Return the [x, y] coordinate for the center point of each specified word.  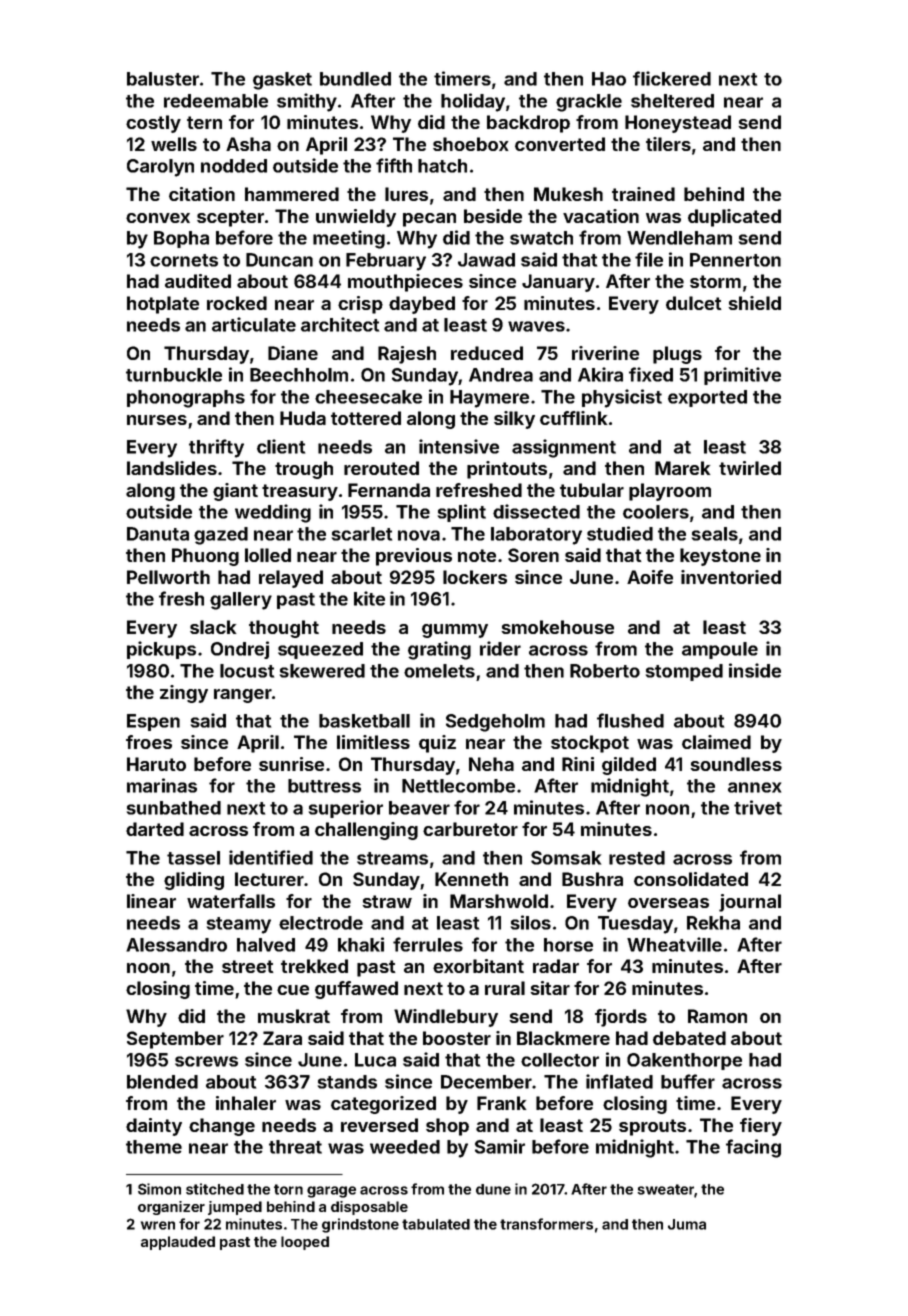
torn [288, 1189]
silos [531, 922]
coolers [656, 512]
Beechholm [299, 375]
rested [637, 858]
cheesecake [368, 397]
